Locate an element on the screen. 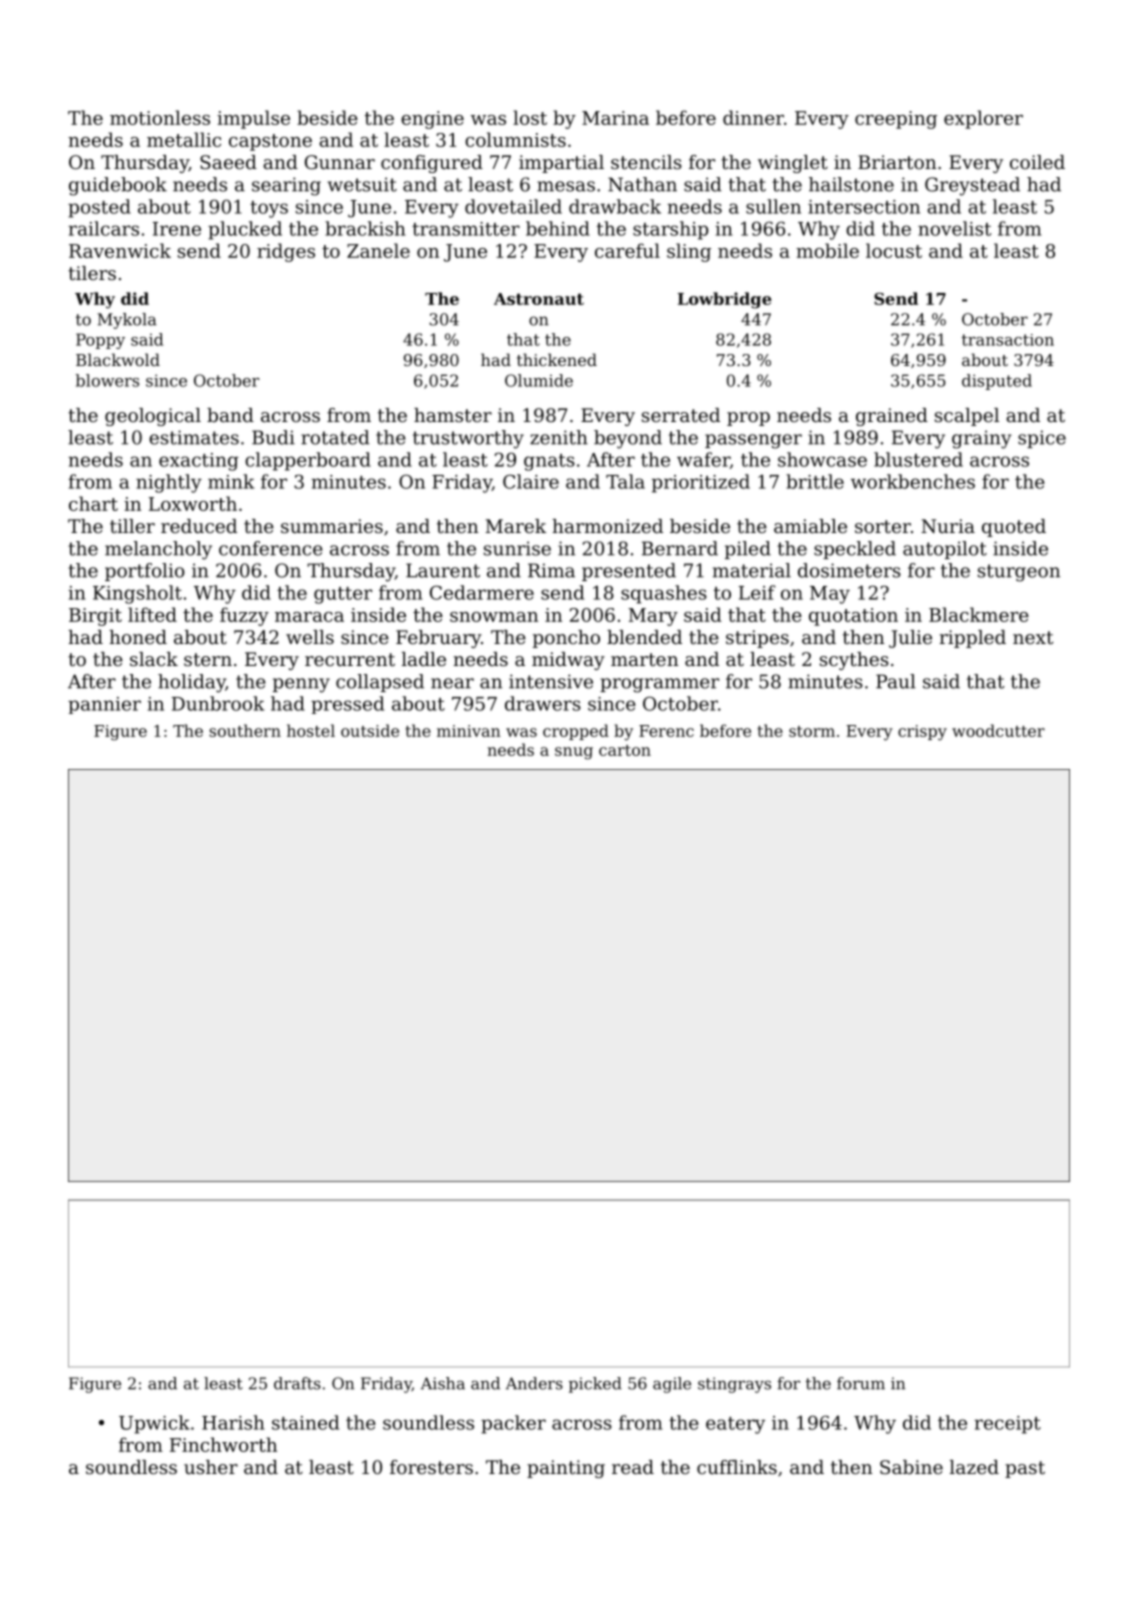 The height and width of the screenshot is (1610, 1138). impulse is located at coordinates (253, 119).
